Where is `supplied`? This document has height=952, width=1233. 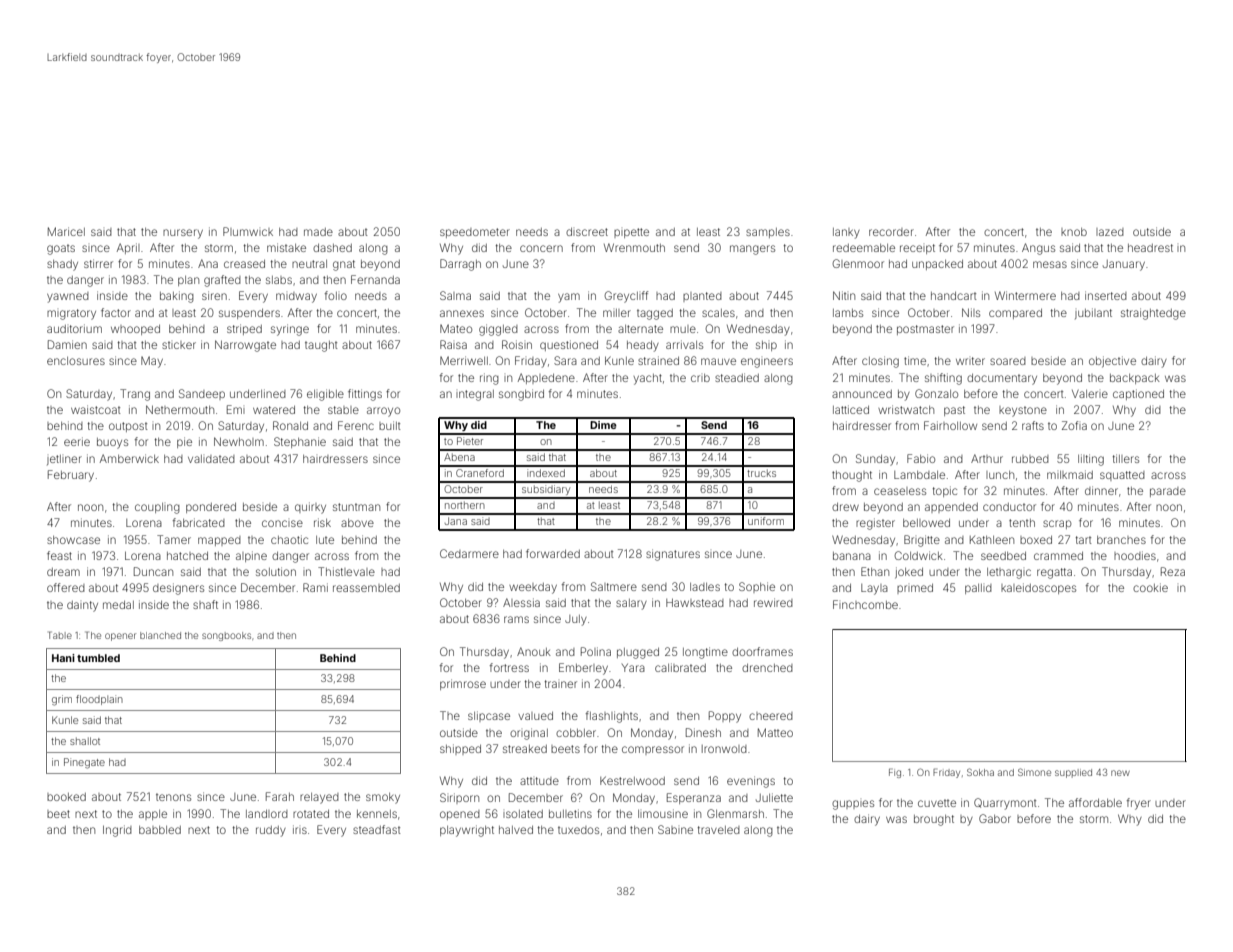 supplied is located at coordinates (1073, 773).
